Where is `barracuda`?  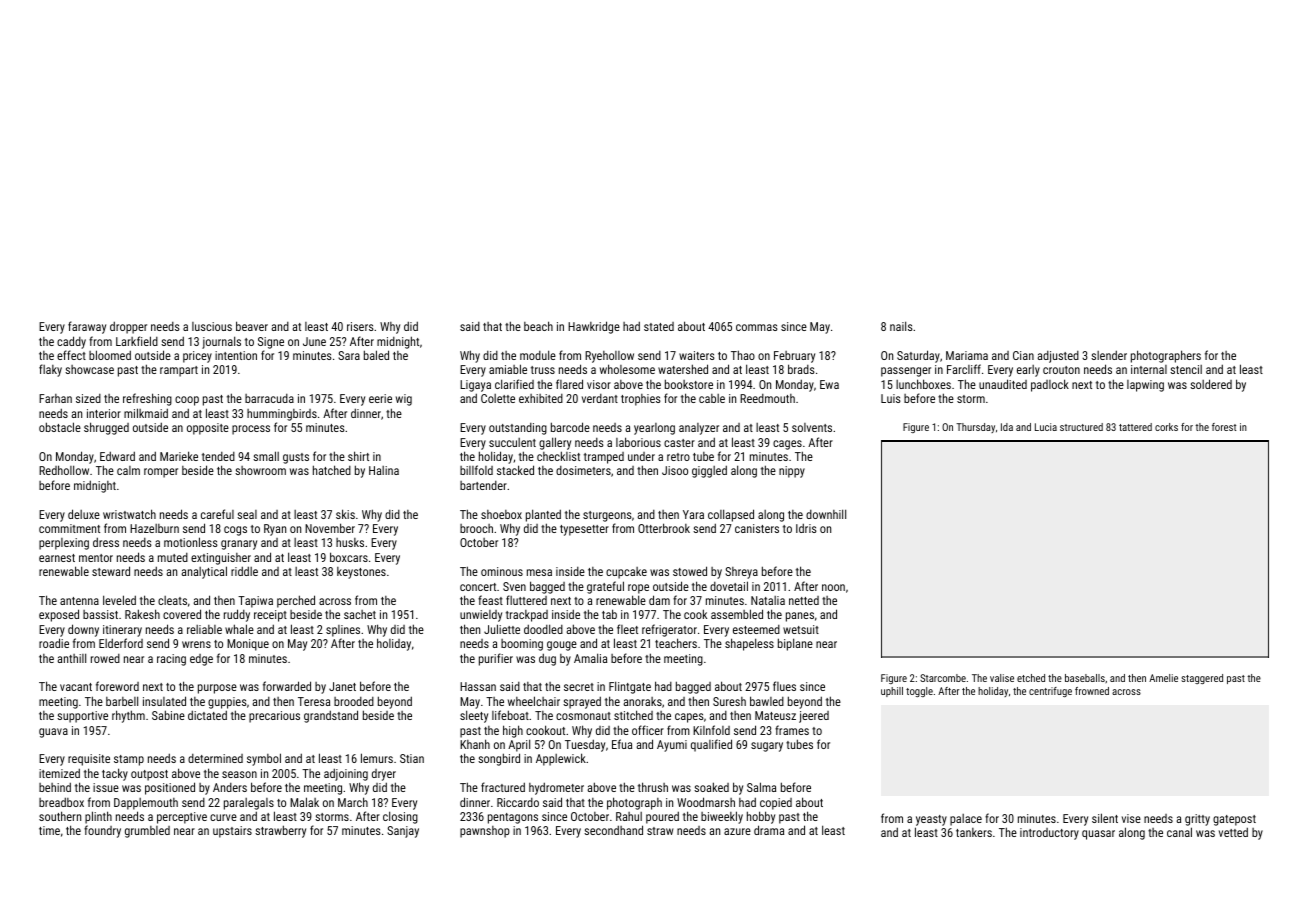
barracuda is located at coordinates (269, 398).
